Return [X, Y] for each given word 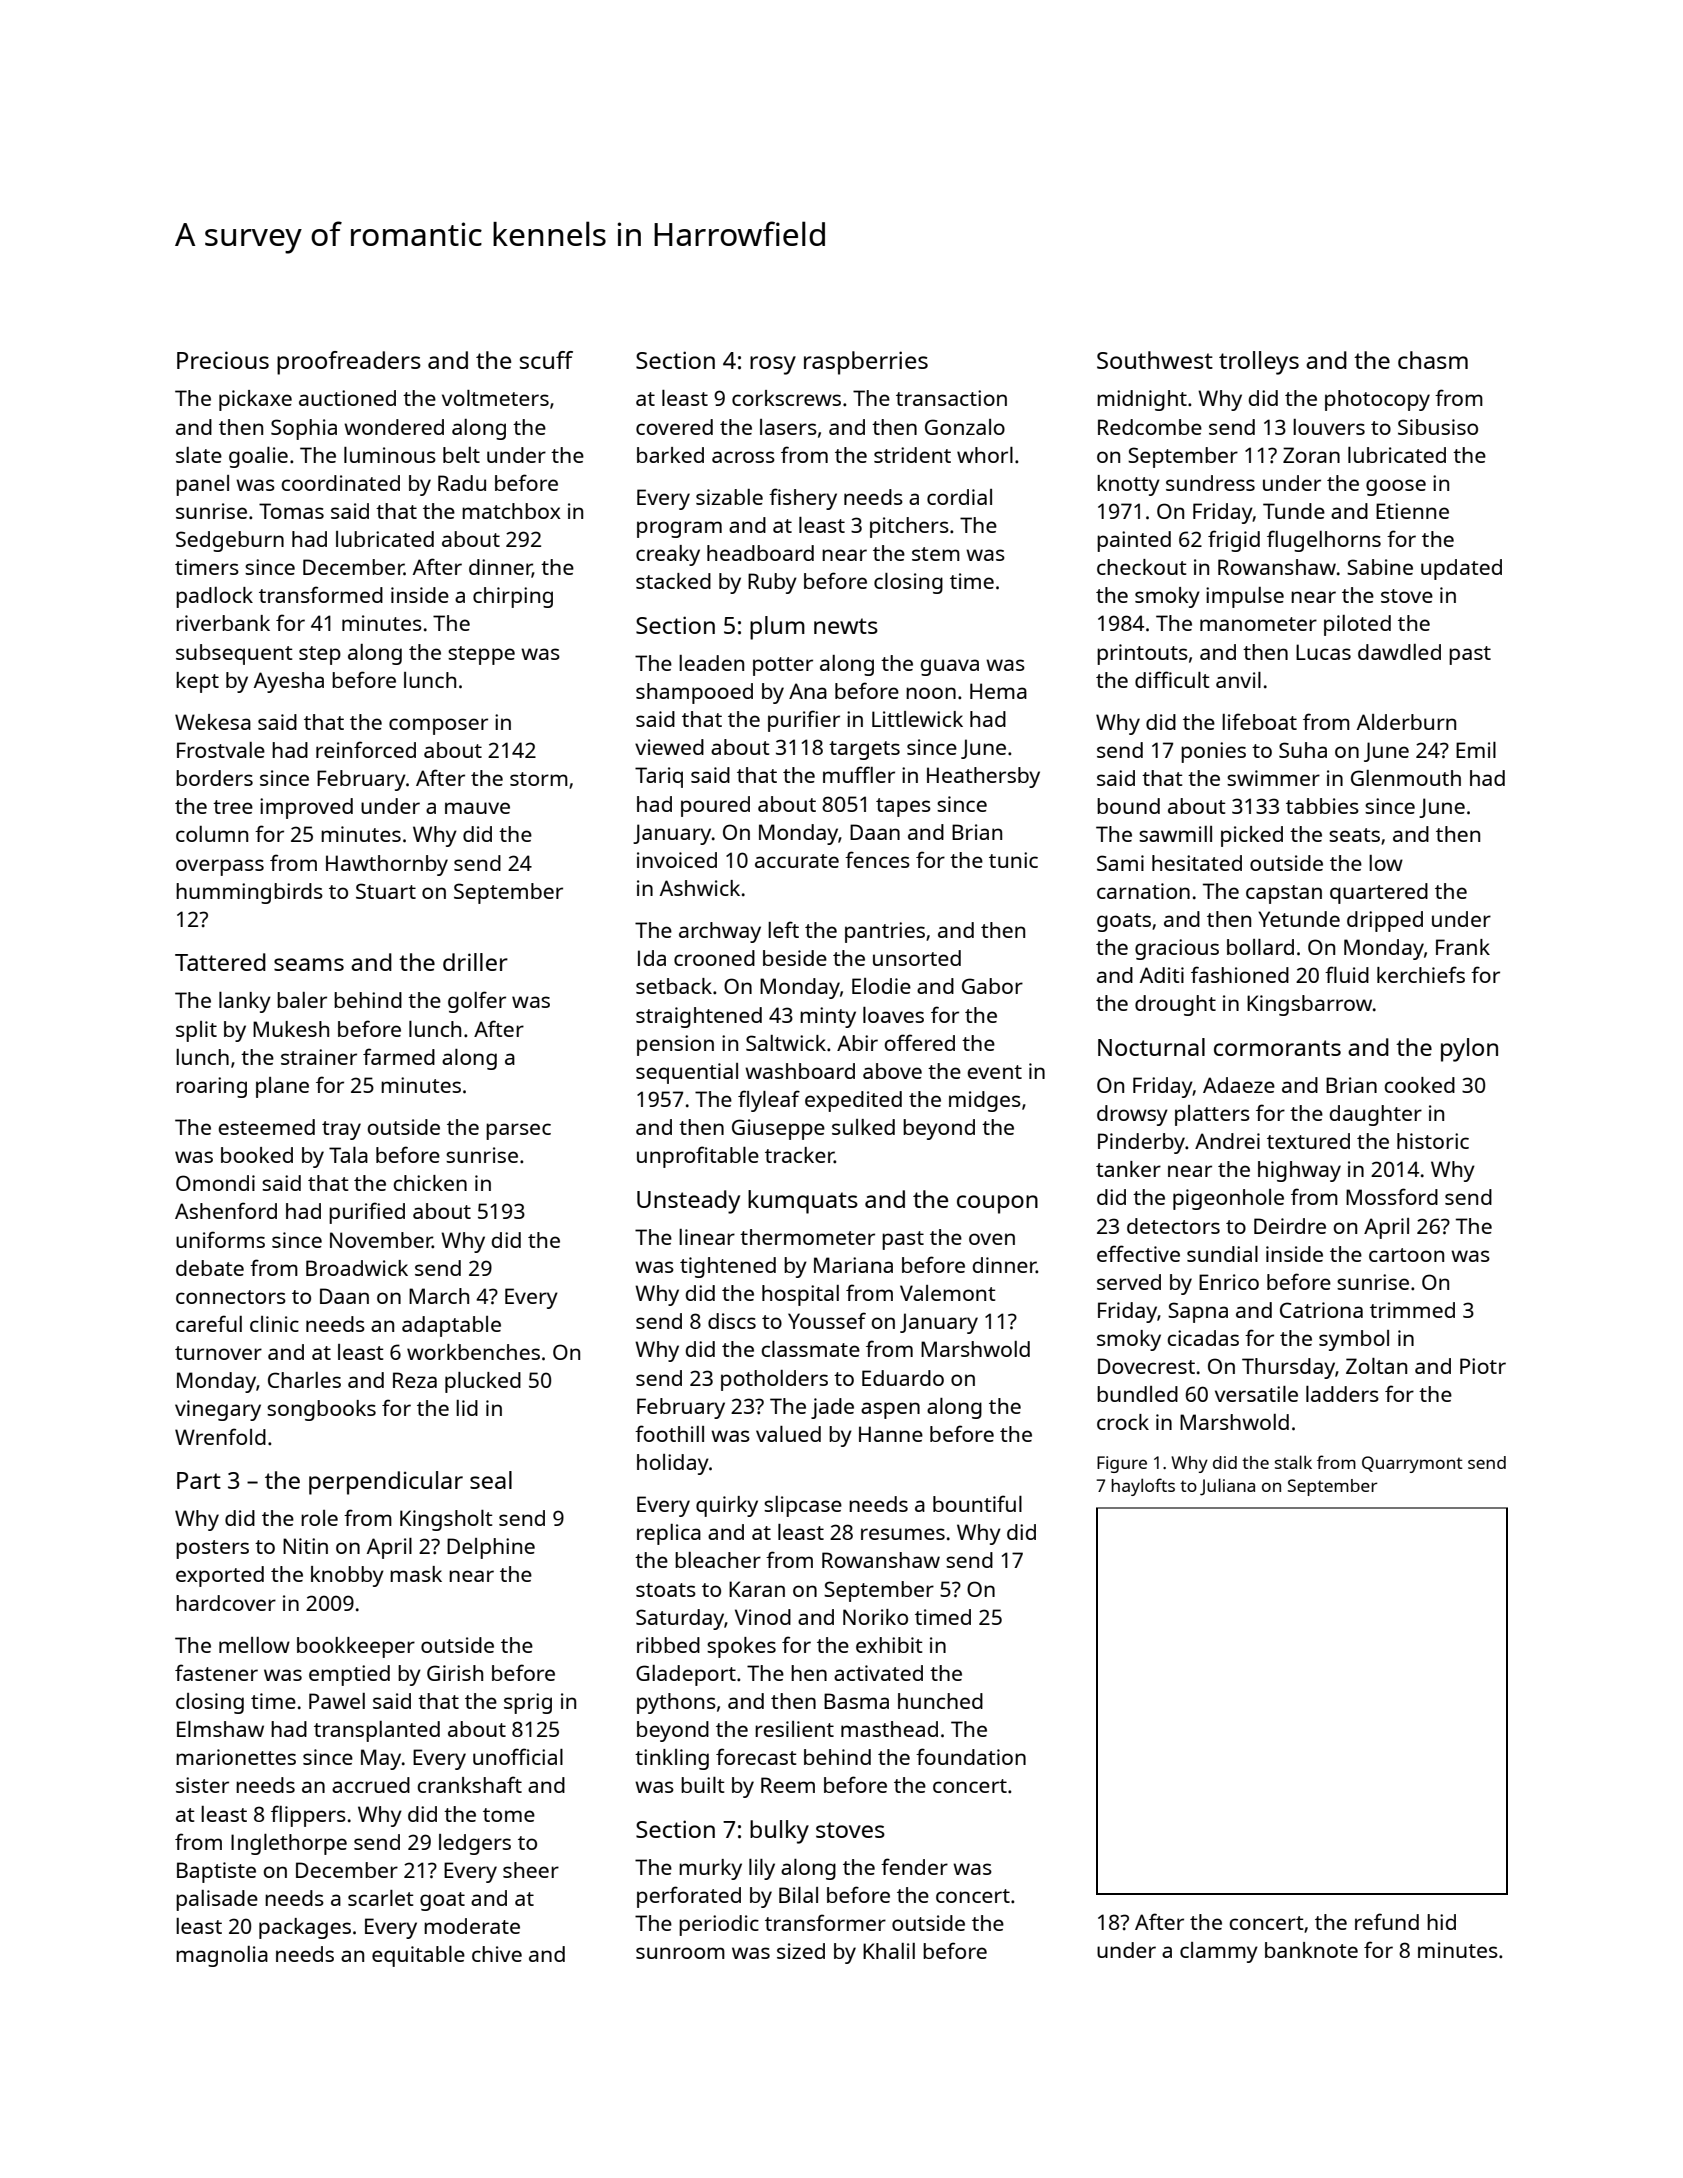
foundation [971, 1756]
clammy [1219, 1952]
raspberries [866, 363]
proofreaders [349, 363]
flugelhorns [1324, 541]
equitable [418, 1956]
